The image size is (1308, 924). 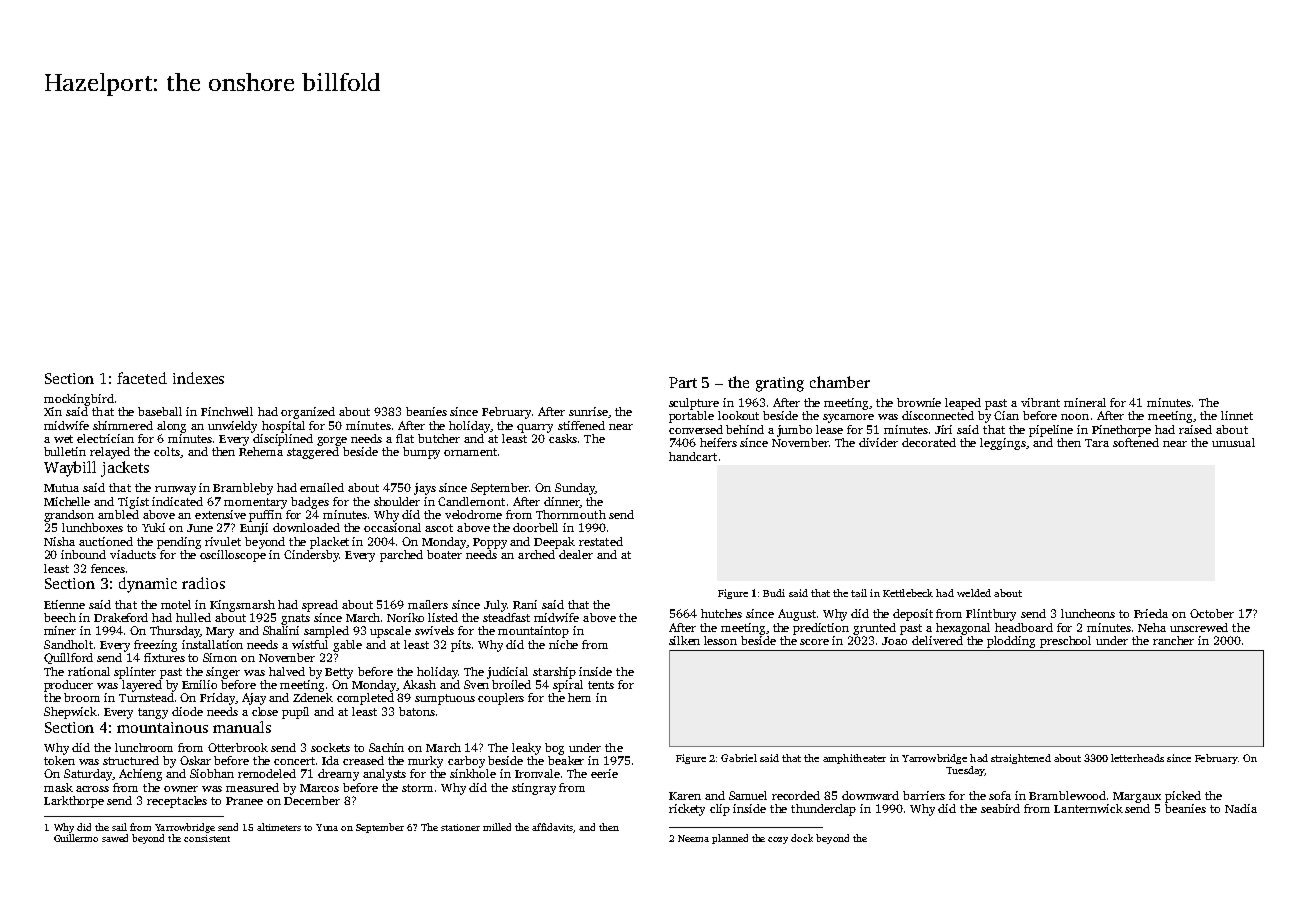 I want to click on hutches, so click(x=721, y=613).
